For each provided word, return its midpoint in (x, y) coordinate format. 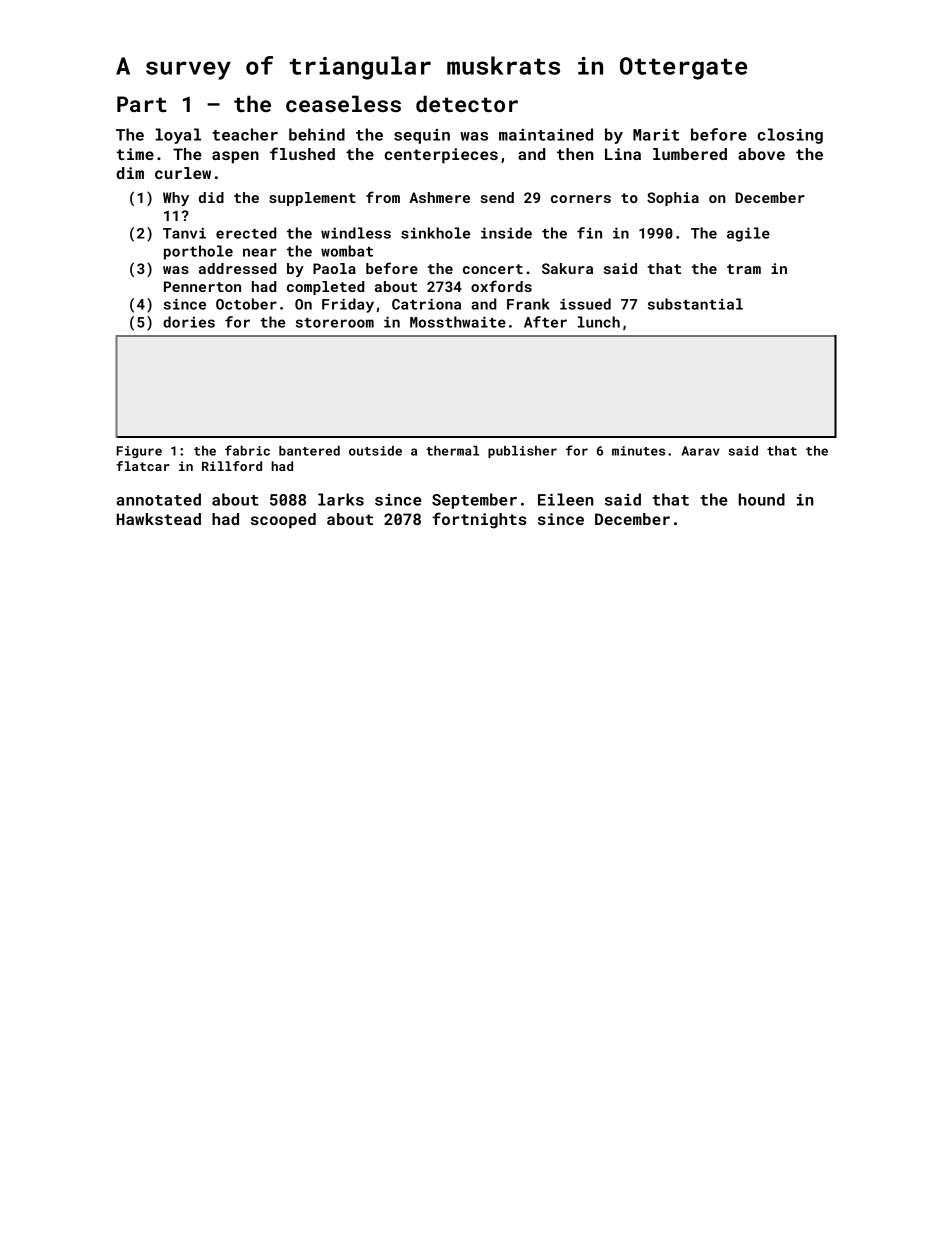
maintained (546, 134)
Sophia (673, 199)
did (211, 197)
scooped (283, 521)
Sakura (567, 268)
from (383, 197)
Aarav (701, 451)
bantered (309, 451)
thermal (452, 451)
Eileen (566, 499)
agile (748, 234)
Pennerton (202, 286)
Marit (656, 135)
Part (142, 104)
